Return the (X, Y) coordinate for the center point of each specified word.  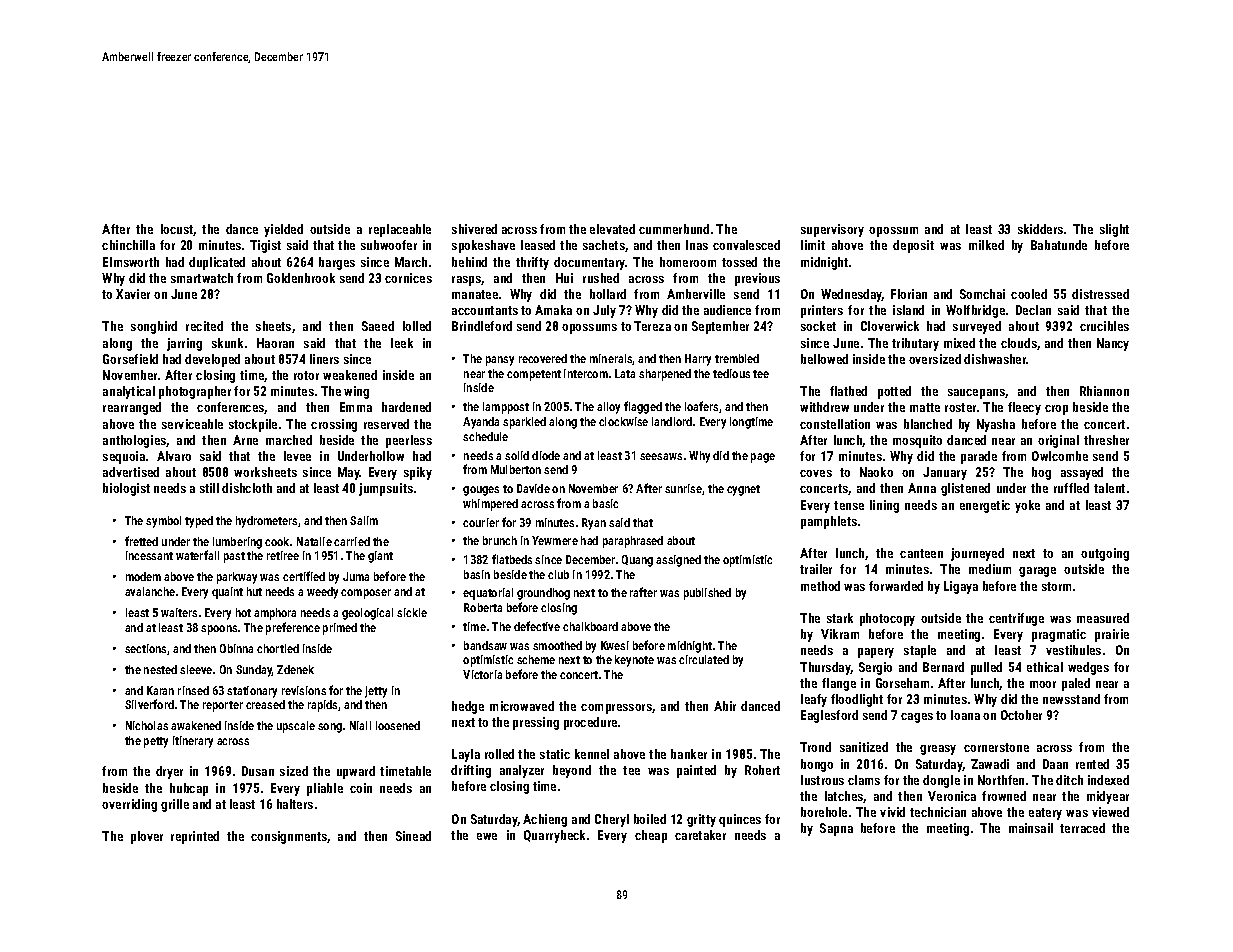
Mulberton (516, 469)
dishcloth (247, 488)
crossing (334, 425)
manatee (475, 294)
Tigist (265, 246)
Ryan (594, 524)
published (707, 594)
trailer (816, 569)
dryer (169, 772)
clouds (1019, 343)
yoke (1027, 506)
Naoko (876, 472)
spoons (219, 630)
